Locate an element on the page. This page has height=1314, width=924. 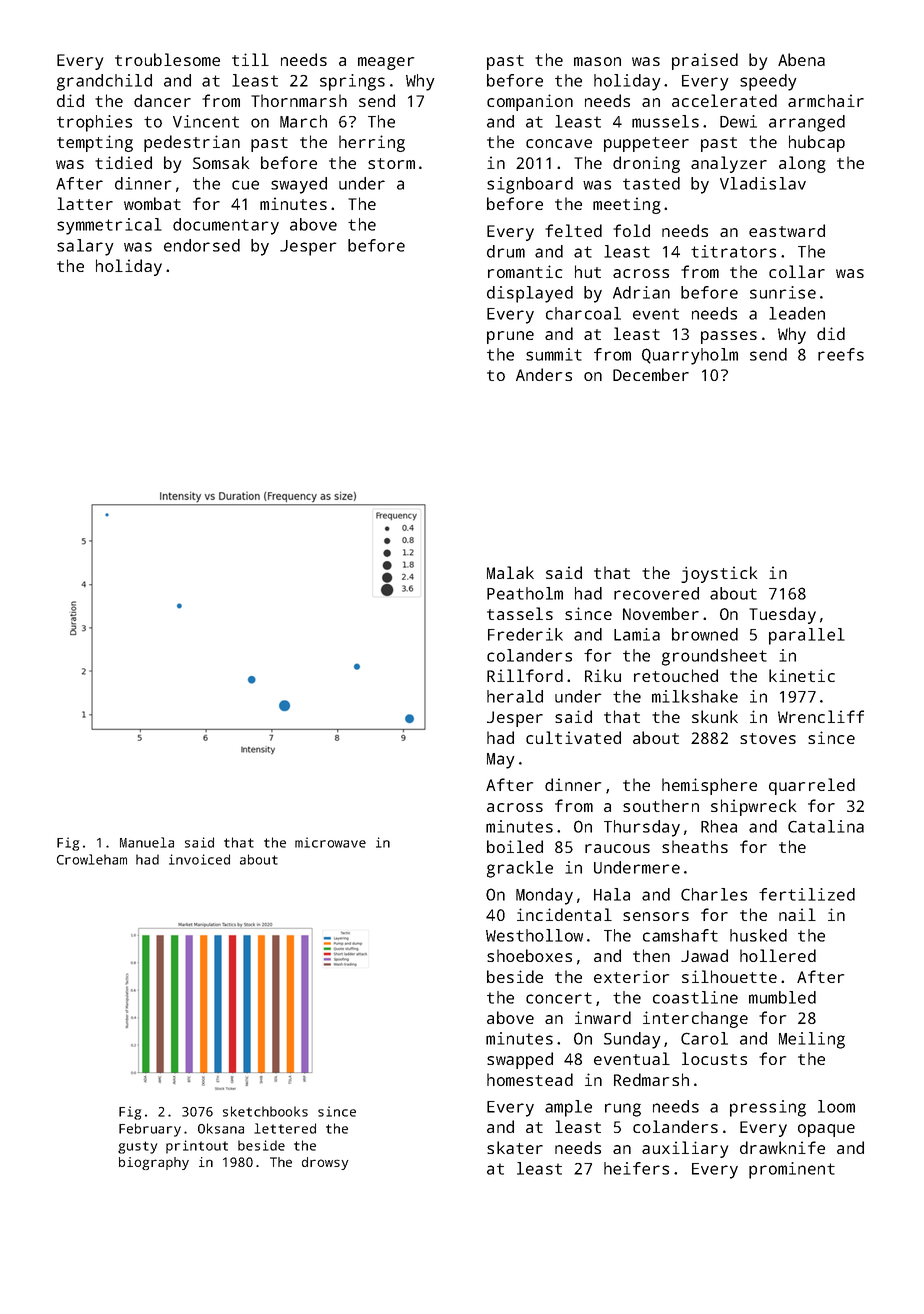
prune is located at coordinates (510, 337).
